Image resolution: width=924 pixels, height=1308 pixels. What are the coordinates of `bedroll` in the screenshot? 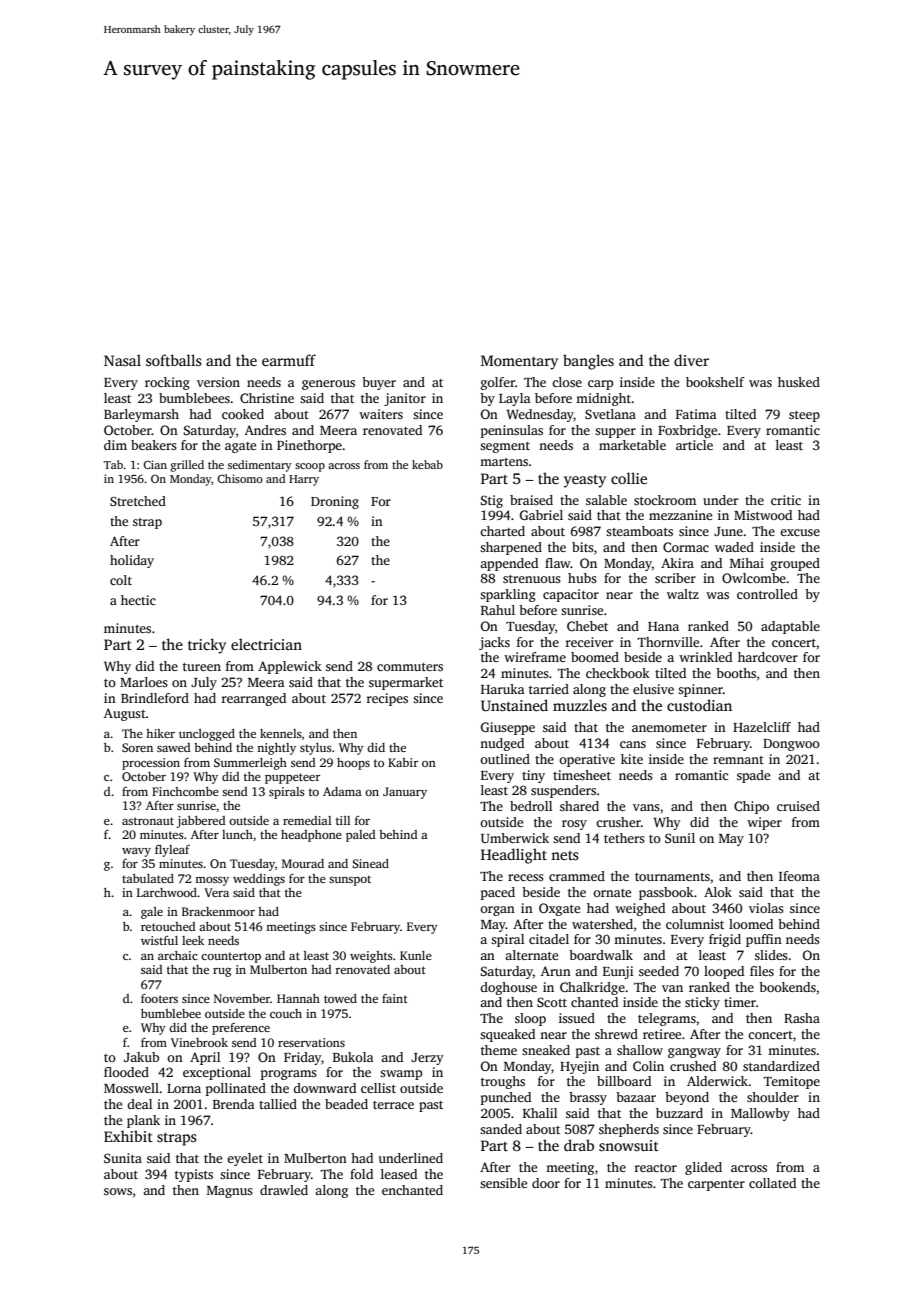 It's located at (531, 806).
